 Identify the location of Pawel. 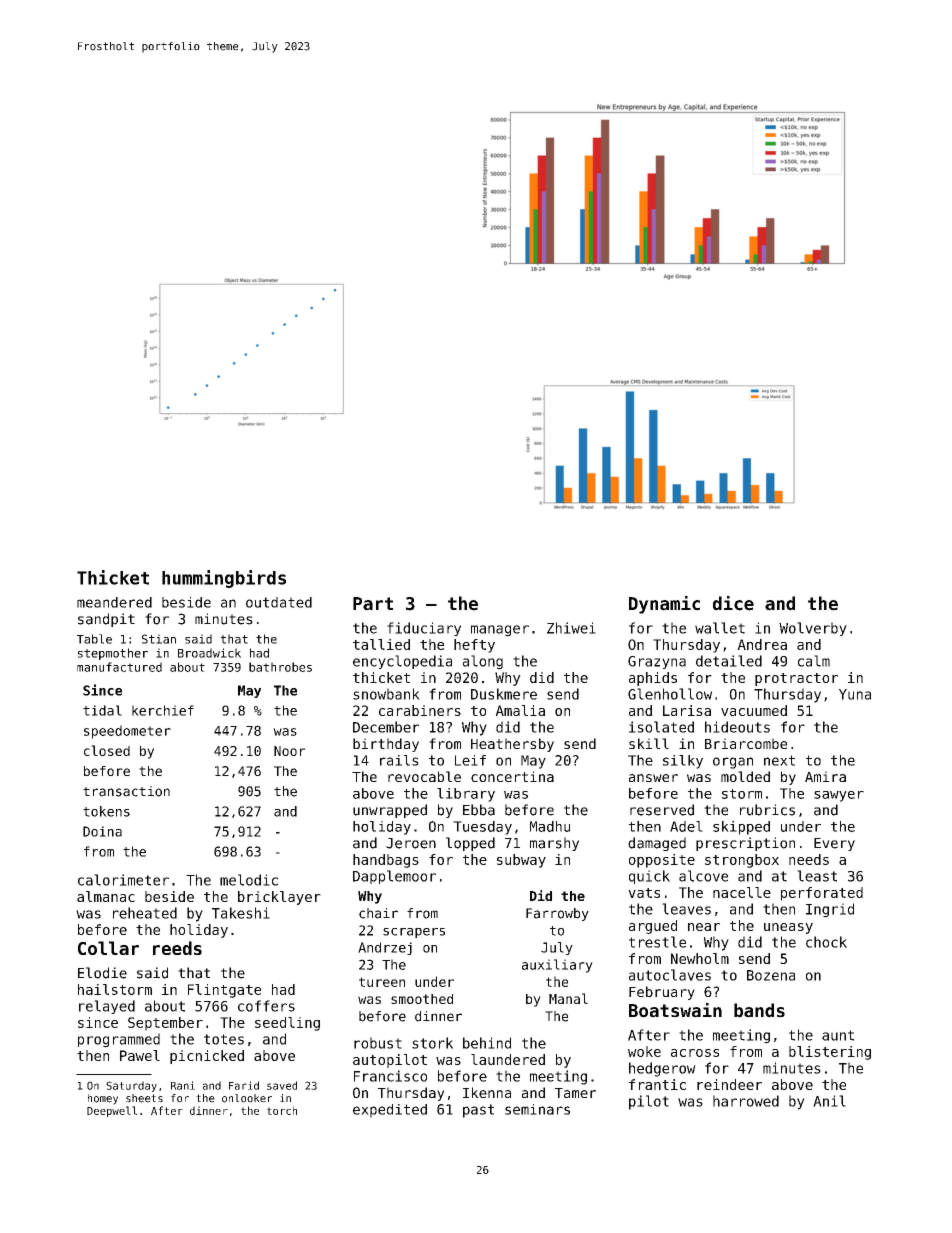
(140, 1055).
